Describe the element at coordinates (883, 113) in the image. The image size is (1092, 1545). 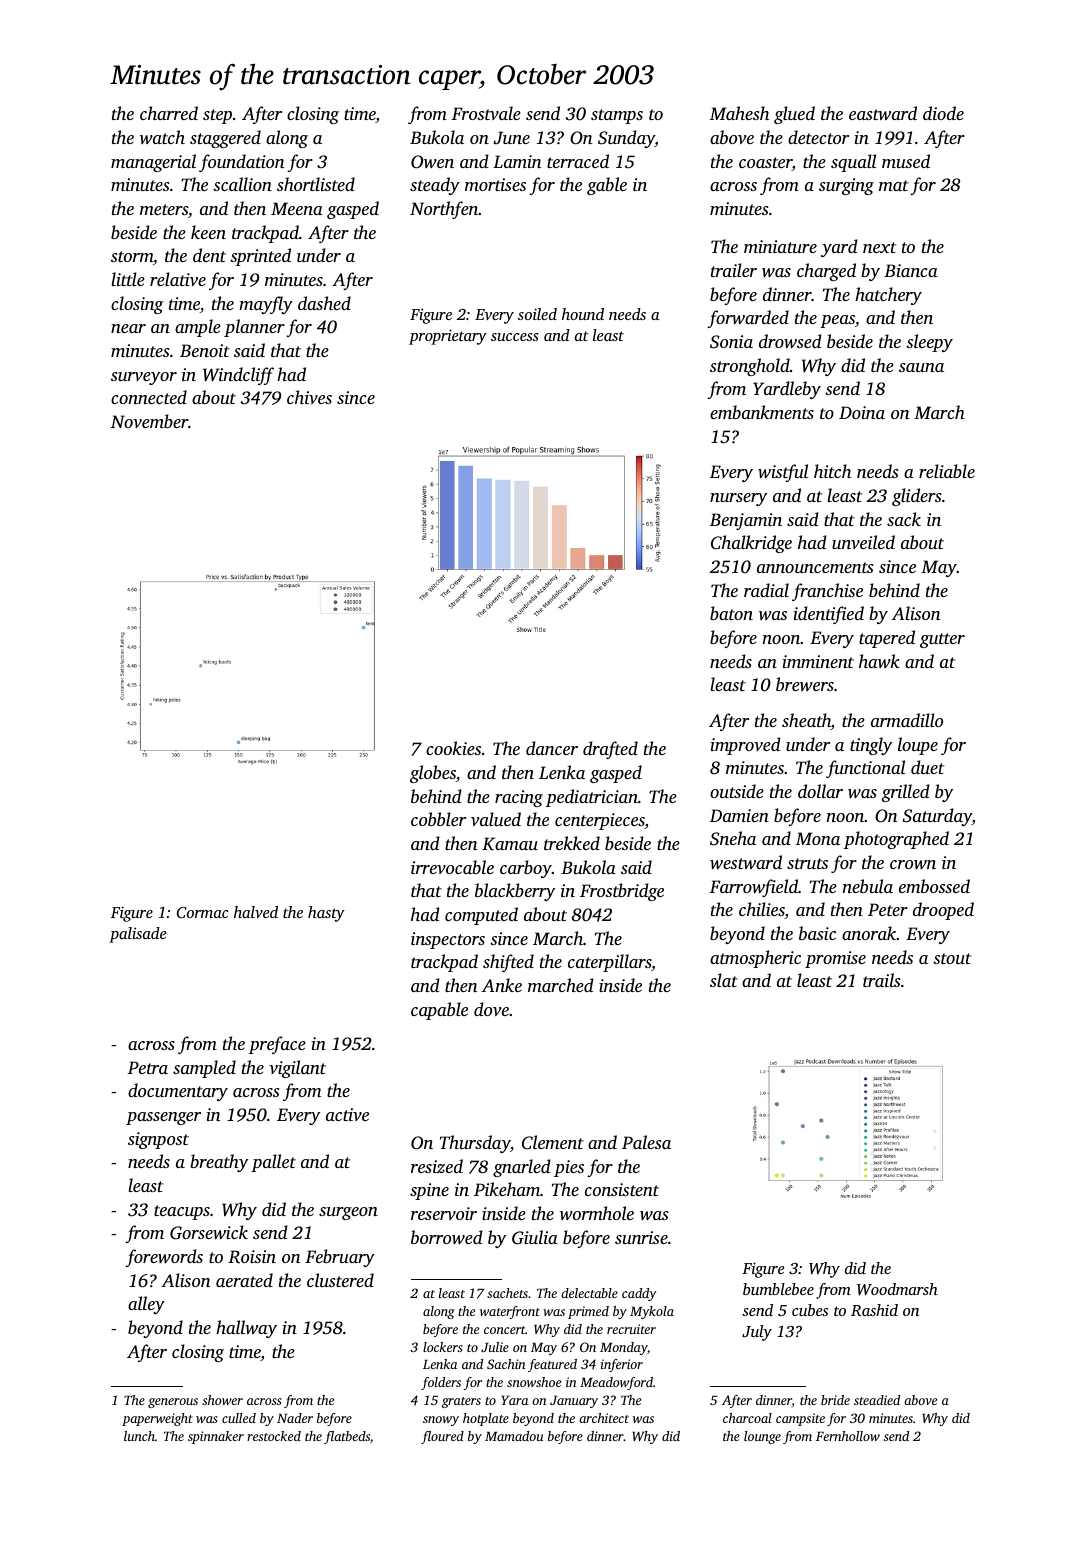
I see `eastward` at that location.
